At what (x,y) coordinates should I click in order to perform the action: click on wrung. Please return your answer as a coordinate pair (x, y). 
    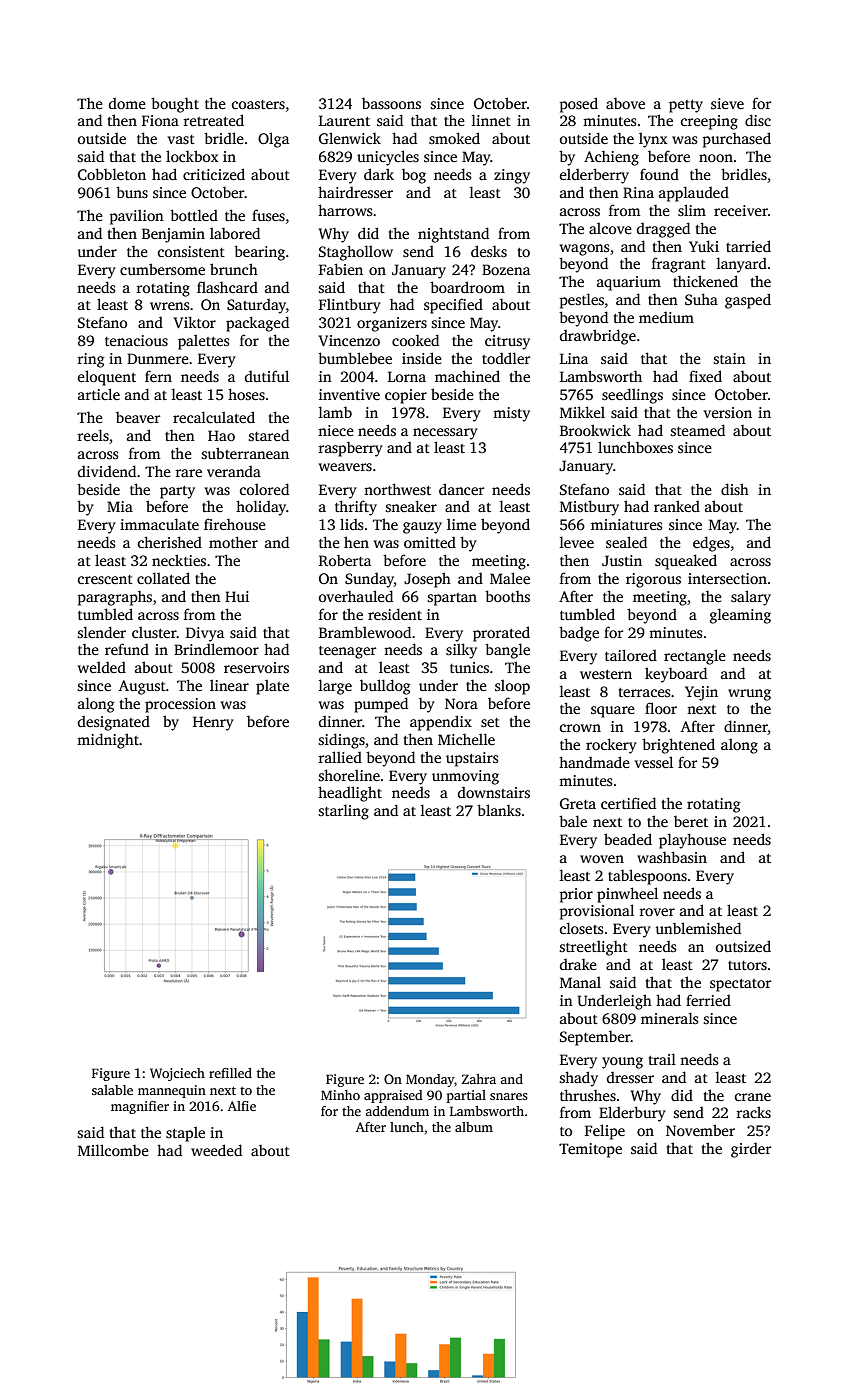
    Looking at the image, I should click on (749, 695).
